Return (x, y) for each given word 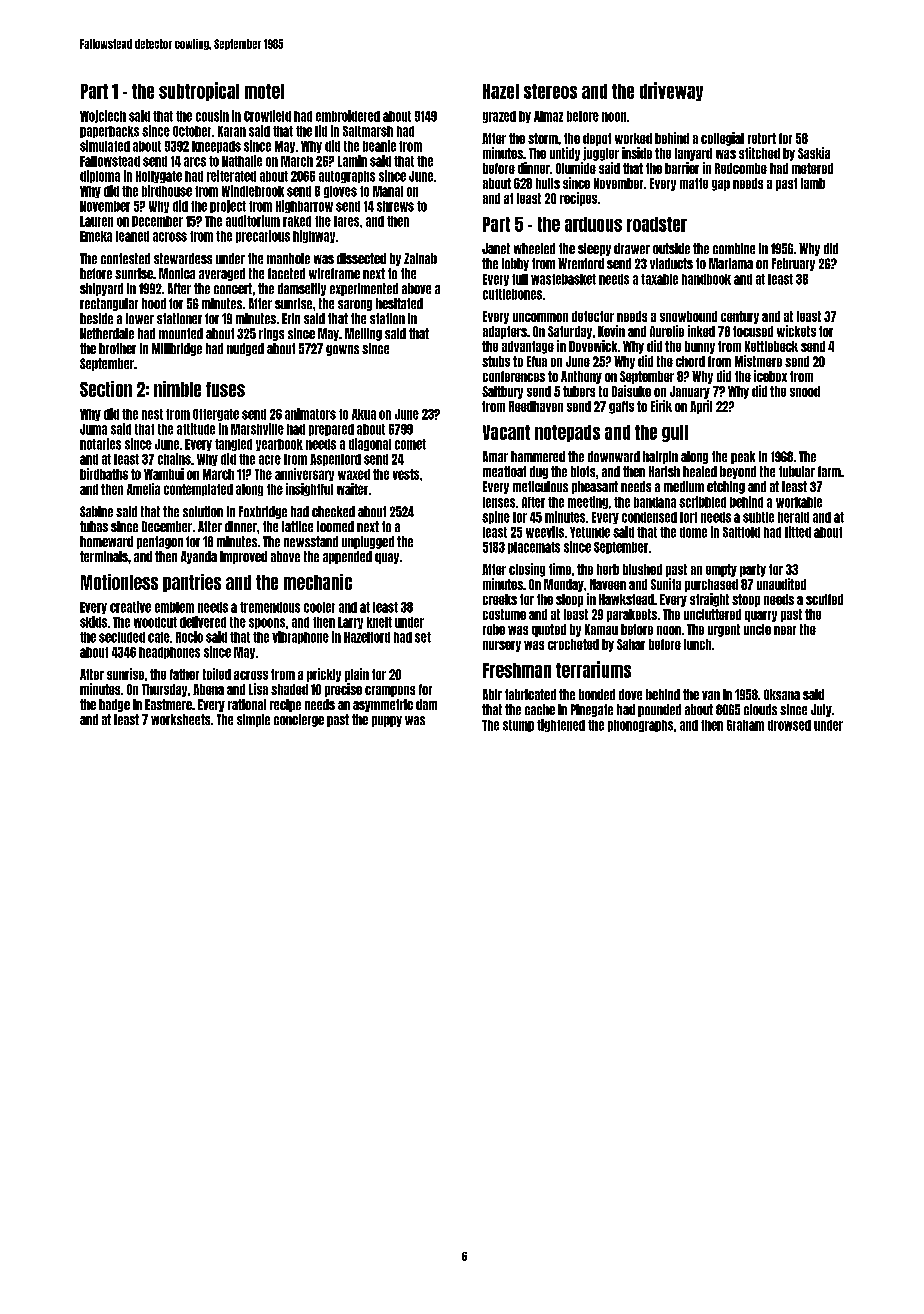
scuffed (824, 599)
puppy (387, 721)
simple (253, 720)
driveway (671, 91)
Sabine (96, 511)
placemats (534, 548)
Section (106, 389)
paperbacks (109, 132)
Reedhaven (536, 406)
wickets (796, 331)
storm (543, 138)
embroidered (348, 116)
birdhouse (167, 191)
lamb (813, 183)
